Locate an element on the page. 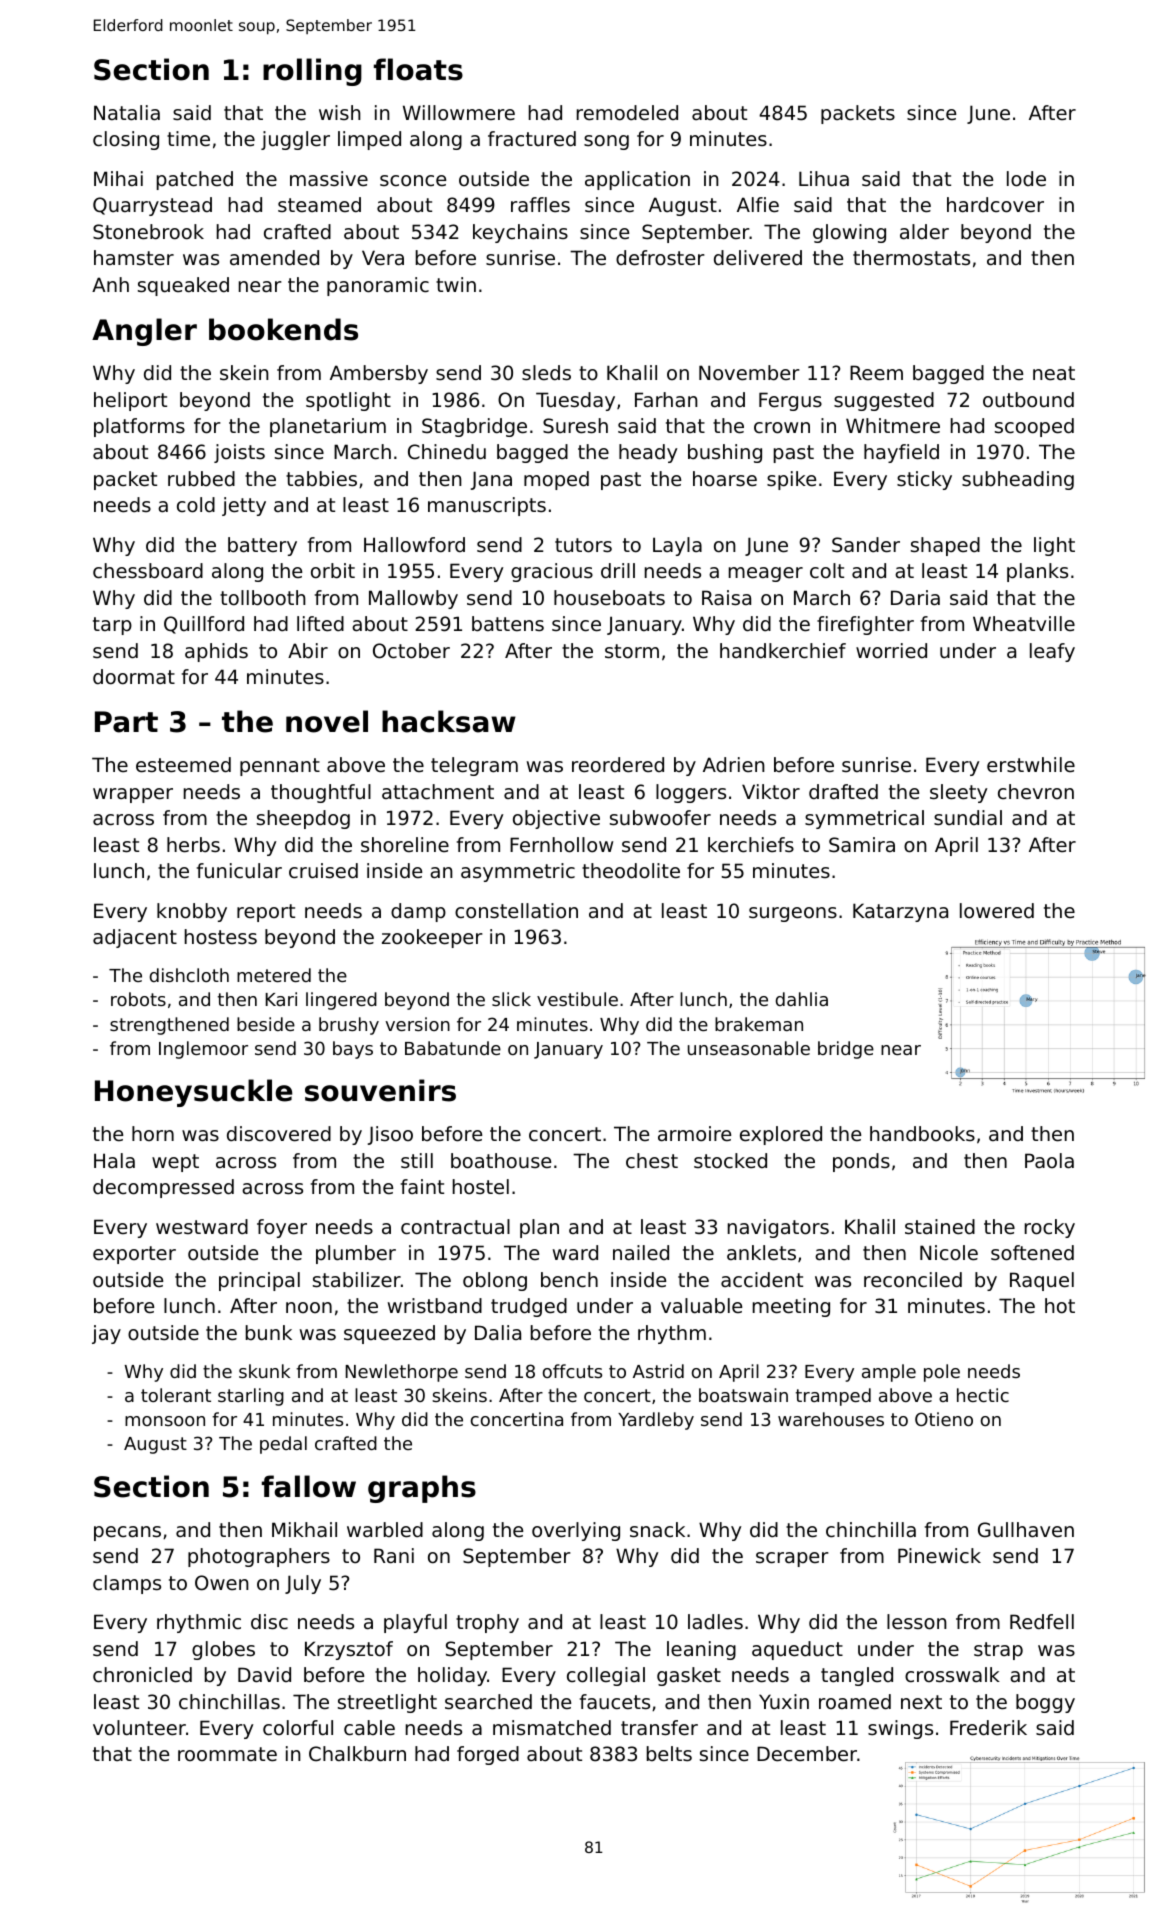 This page has width=1168, height=1924. Vera is located at coordinates (383, 258).
